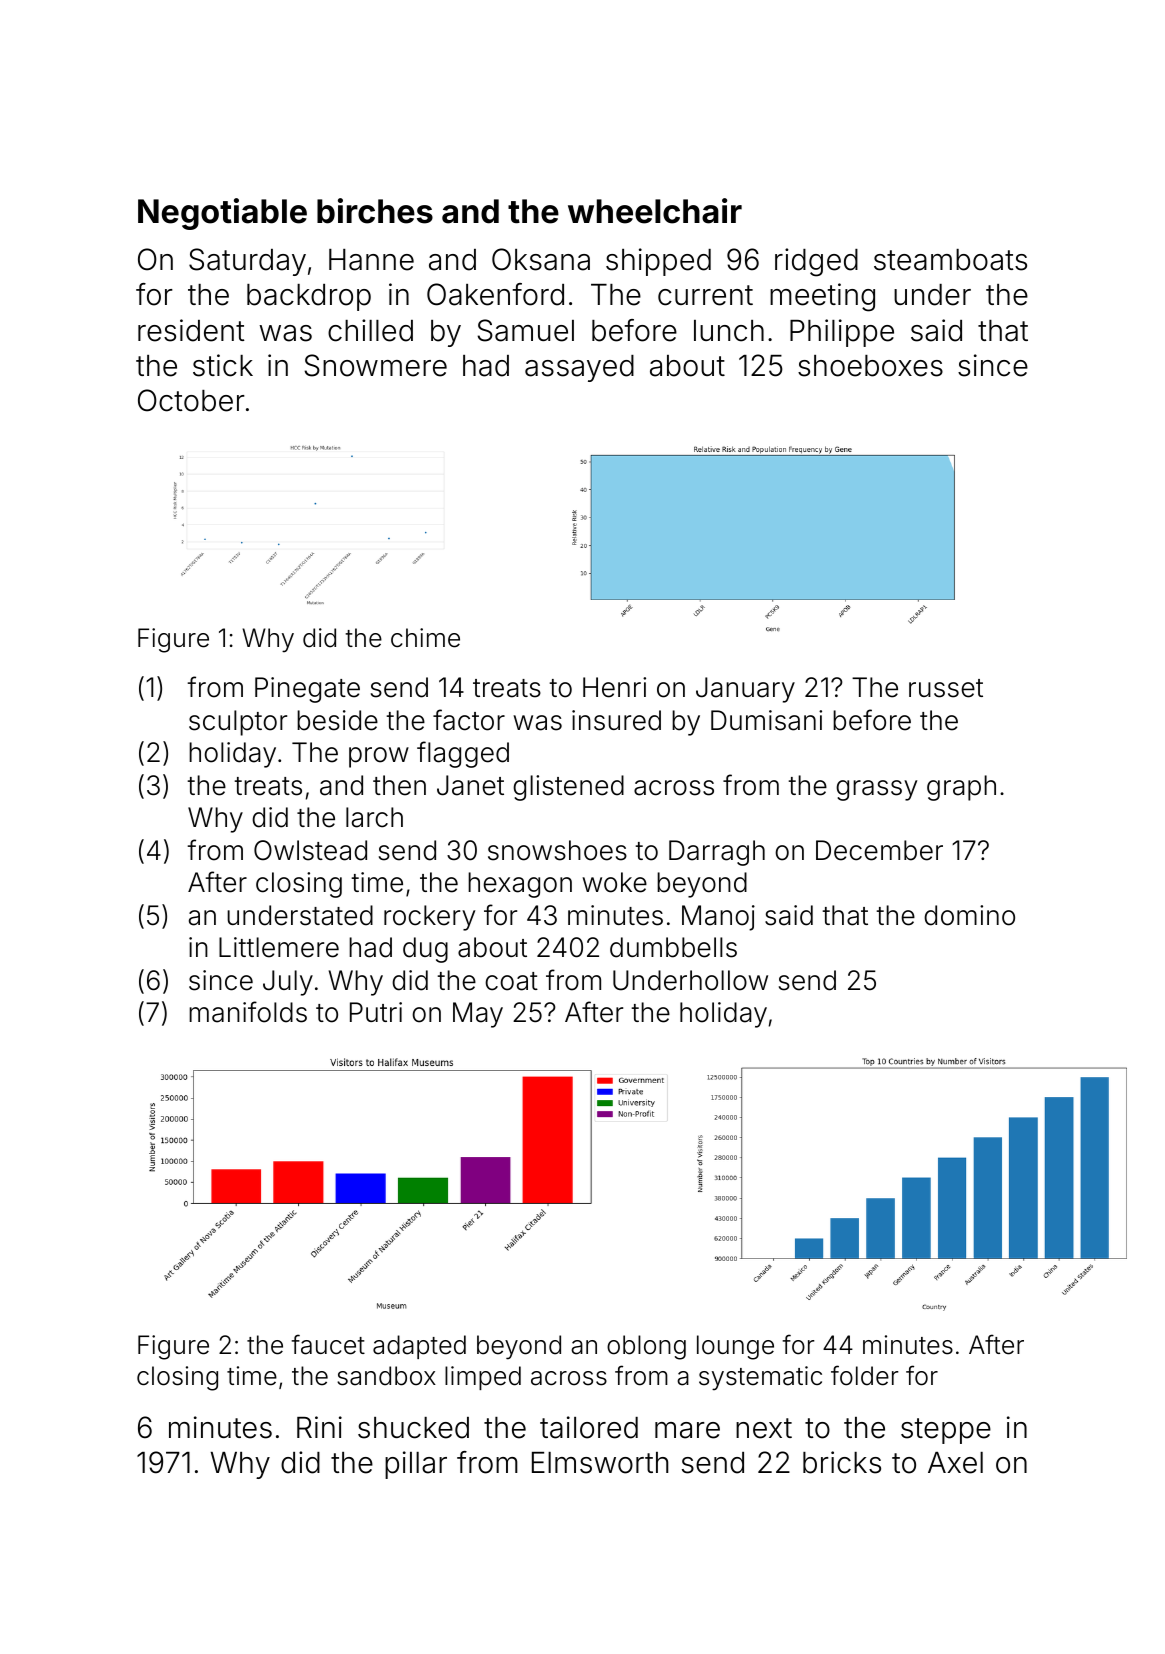  What do you see at coordinates (511, 981) in the document?
I see `coat` at bounding box center [511, 981].
